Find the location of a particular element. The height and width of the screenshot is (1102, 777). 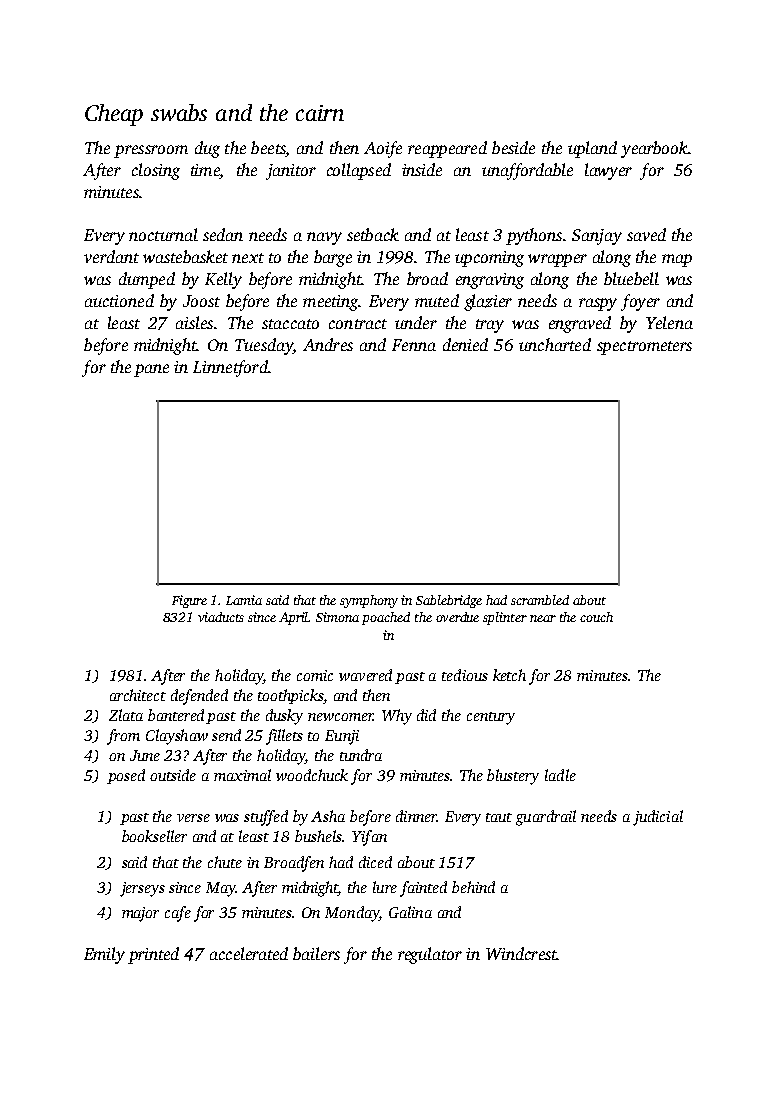

Figure is located at coordinates (189, 601).
